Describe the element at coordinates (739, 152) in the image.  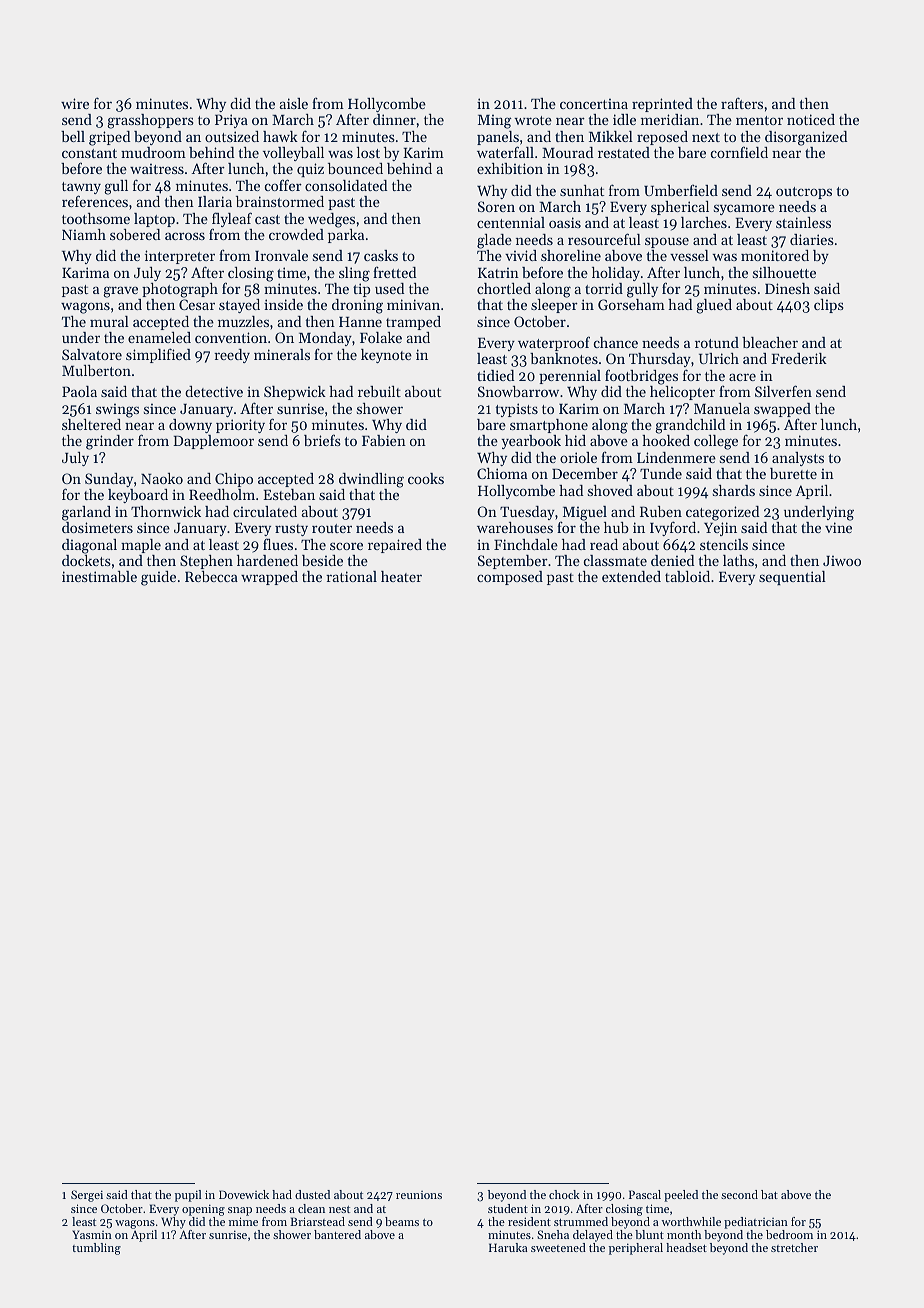
I see `cornfield` at that location.
